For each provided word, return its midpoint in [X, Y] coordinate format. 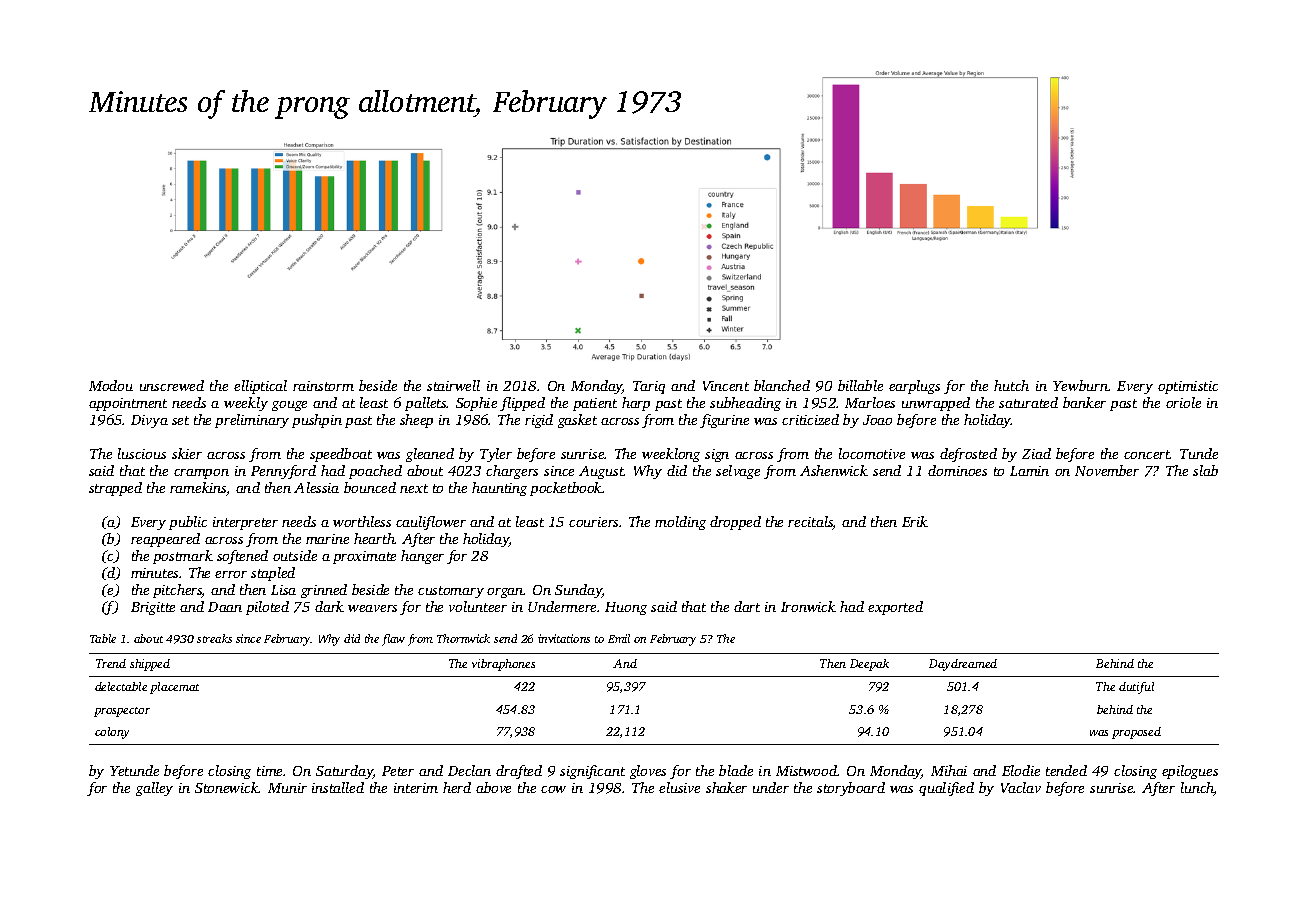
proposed [1136, 733]
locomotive [872, 453]
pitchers [177, 591]
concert [1147, 454]
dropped [735, 523]
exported [895, 608]
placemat [174, 688]
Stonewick [227, 787]
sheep [416, 421]
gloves [648, 772]
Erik [915, 521]
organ [505, 593]
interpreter [245, 523]
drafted [519, 772]
